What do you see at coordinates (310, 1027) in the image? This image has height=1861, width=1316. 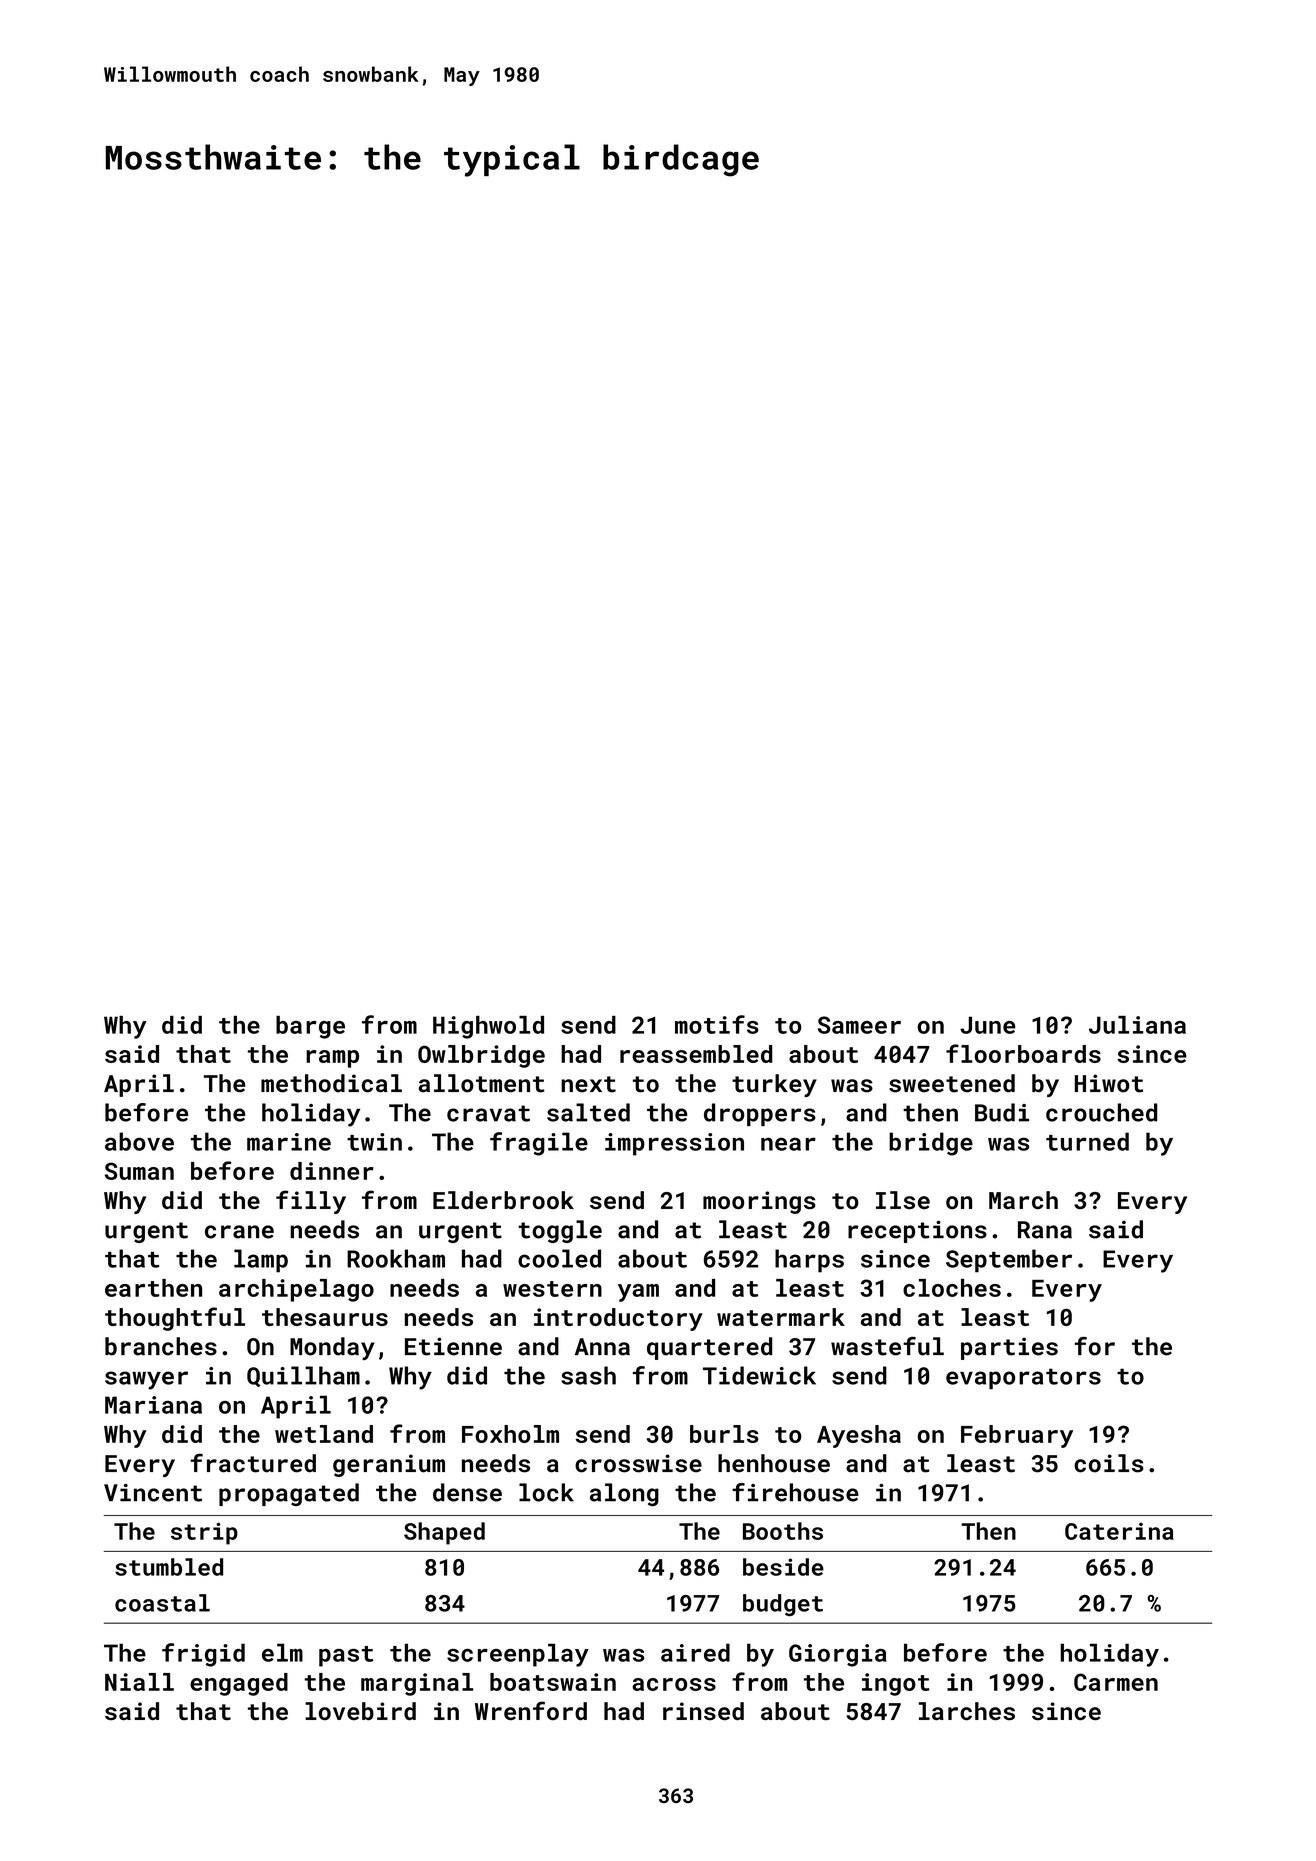 I see `barge` at bounding box center [310, 1027].
